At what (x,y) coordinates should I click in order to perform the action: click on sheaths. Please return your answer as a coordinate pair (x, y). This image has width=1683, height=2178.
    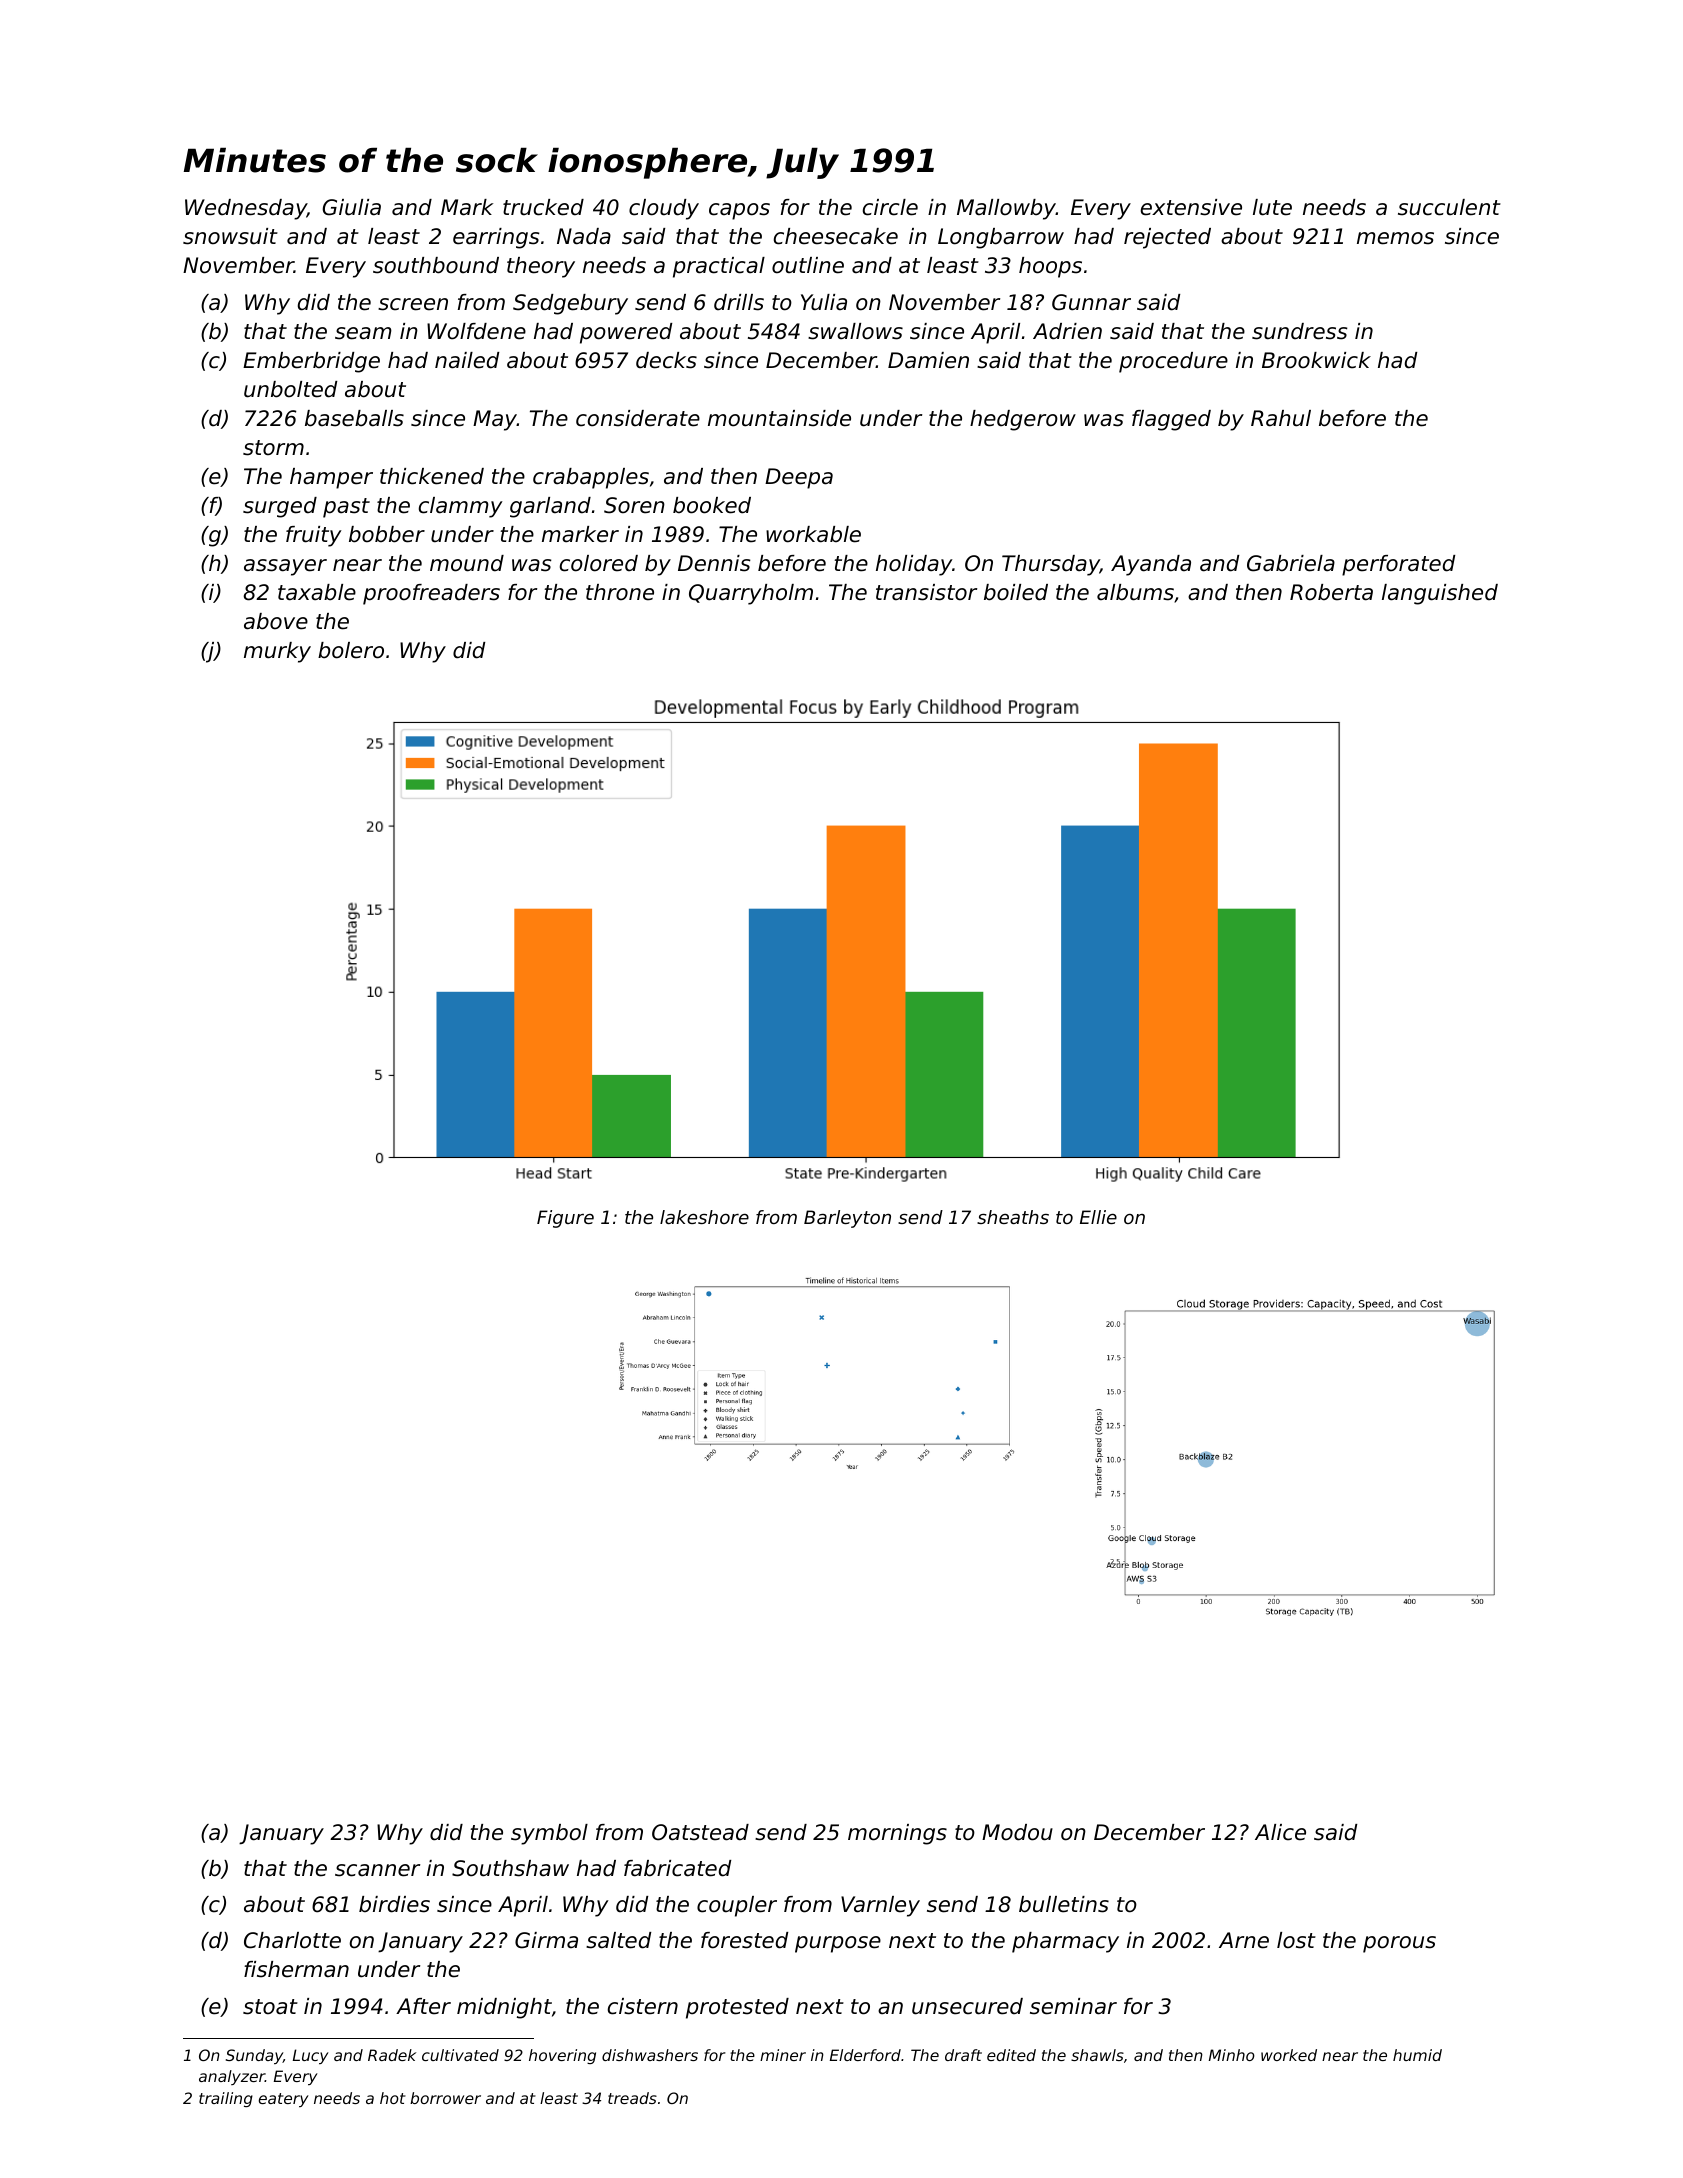
    Looking at the image, I should click on (1013, 1217).
